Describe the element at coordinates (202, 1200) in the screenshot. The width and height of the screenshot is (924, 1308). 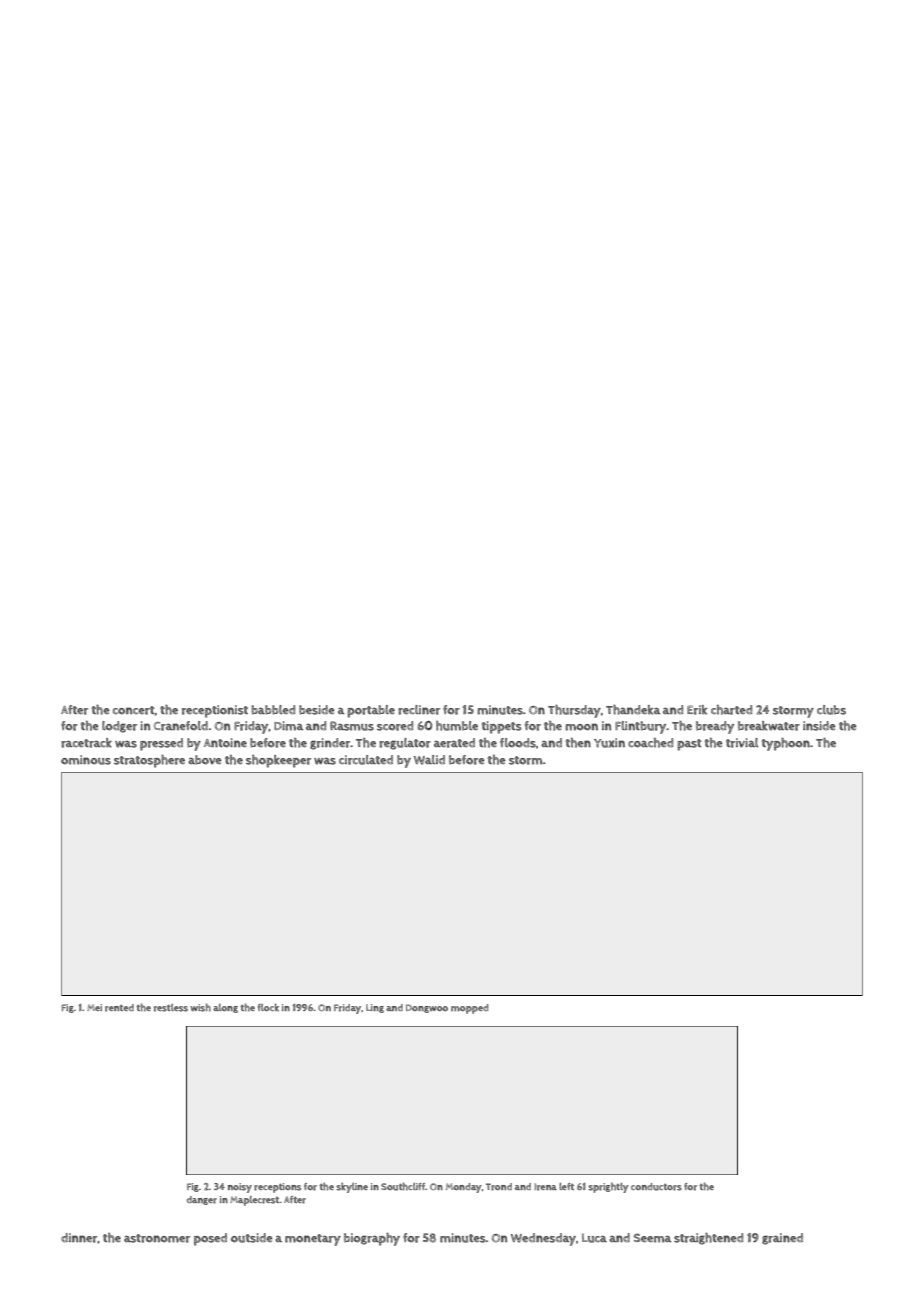
I see `danger` at that location.
